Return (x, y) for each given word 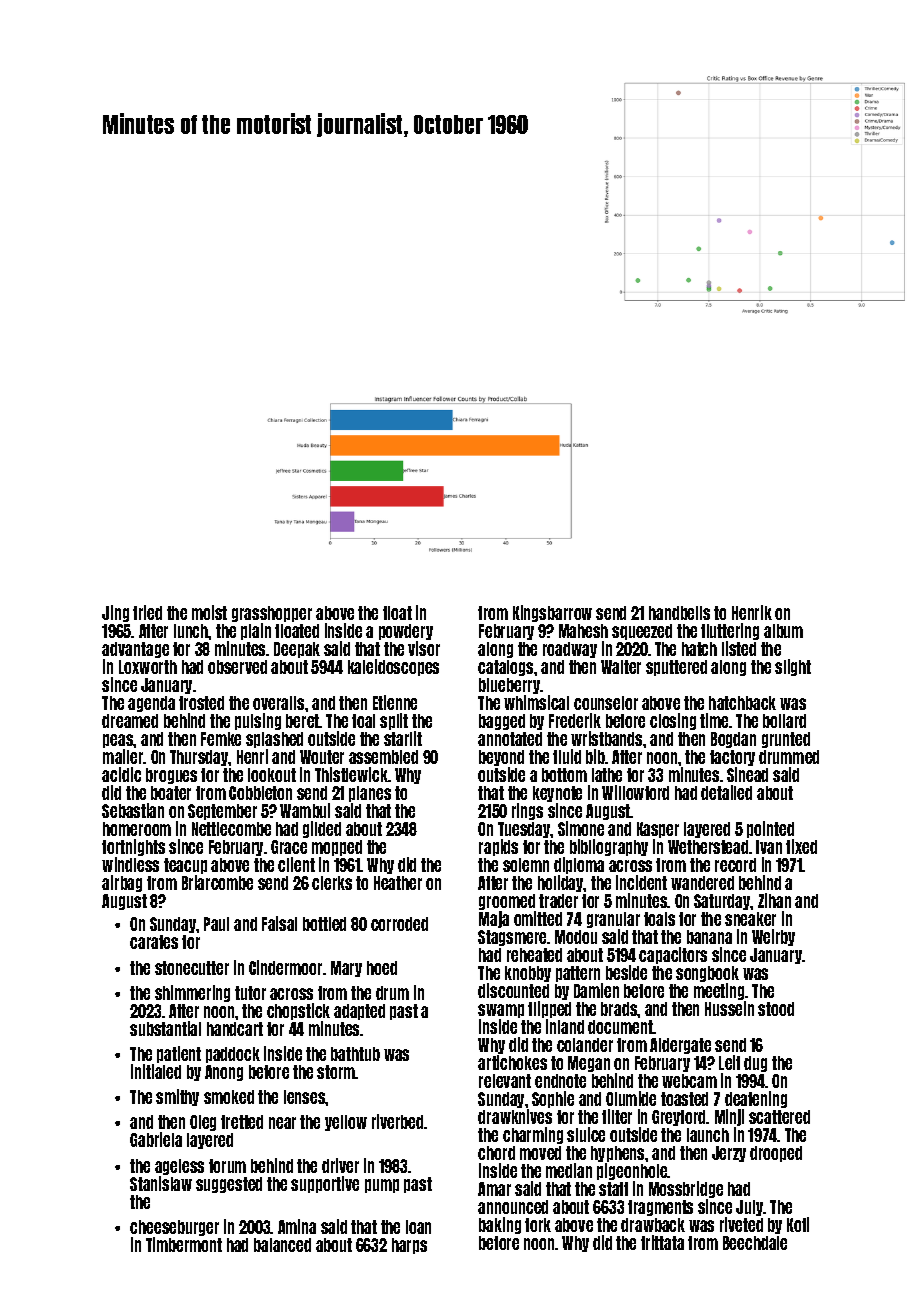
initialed (156, 1071)
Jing (115, 613)
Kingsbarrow (552, 613)
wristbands (606, 738)
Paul (216, 924)
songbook (707, 974)
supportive (325, 1184)
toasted (684, 1099)
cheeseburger (174, 1228)
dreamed (130, 721)
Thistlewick (352, 774)
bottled (324, 924)
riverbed (398, 1121)
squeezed (642, 632)
